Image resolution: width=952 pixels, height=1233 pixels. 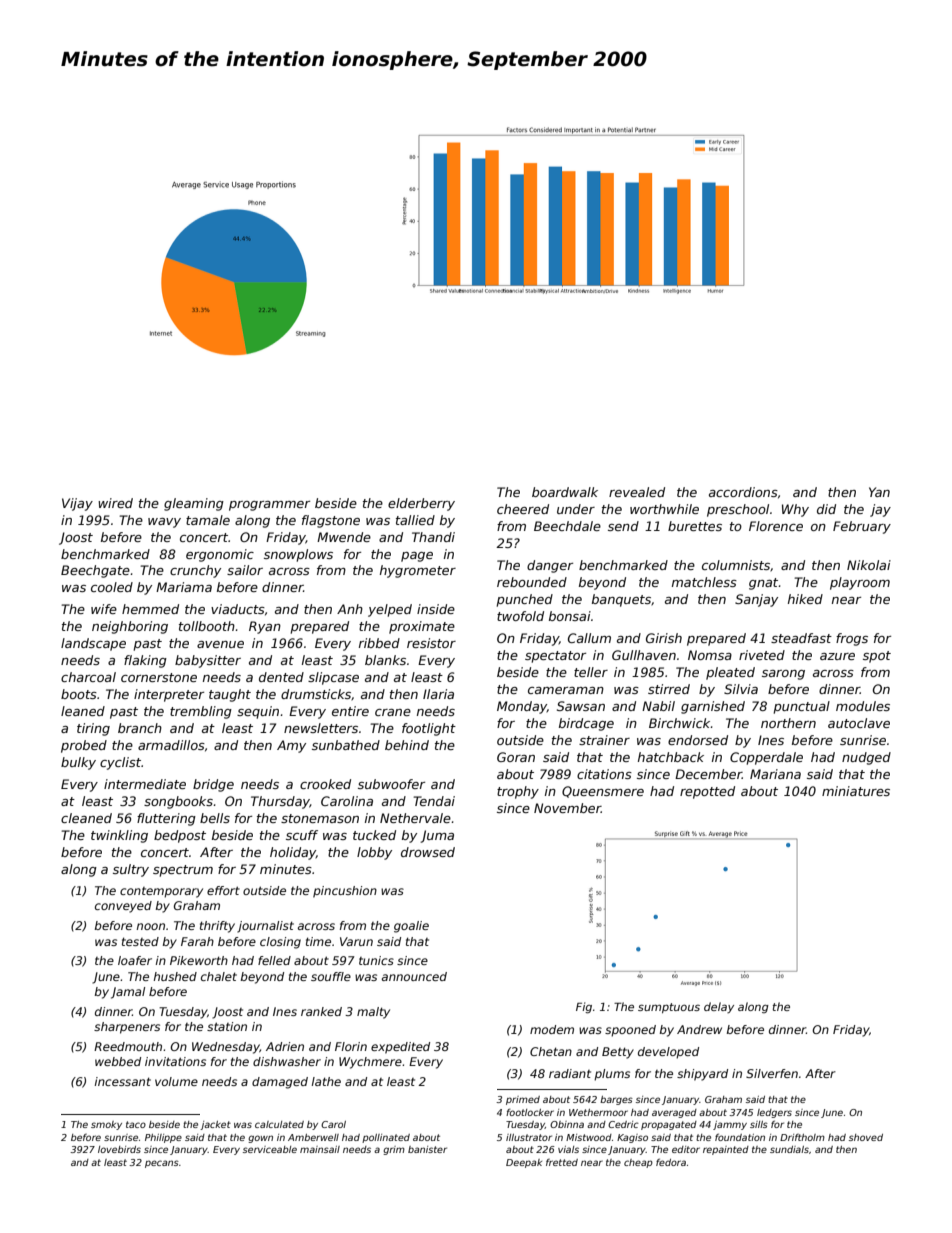 I want to click on snowplows, so click(x=298, y=555).
